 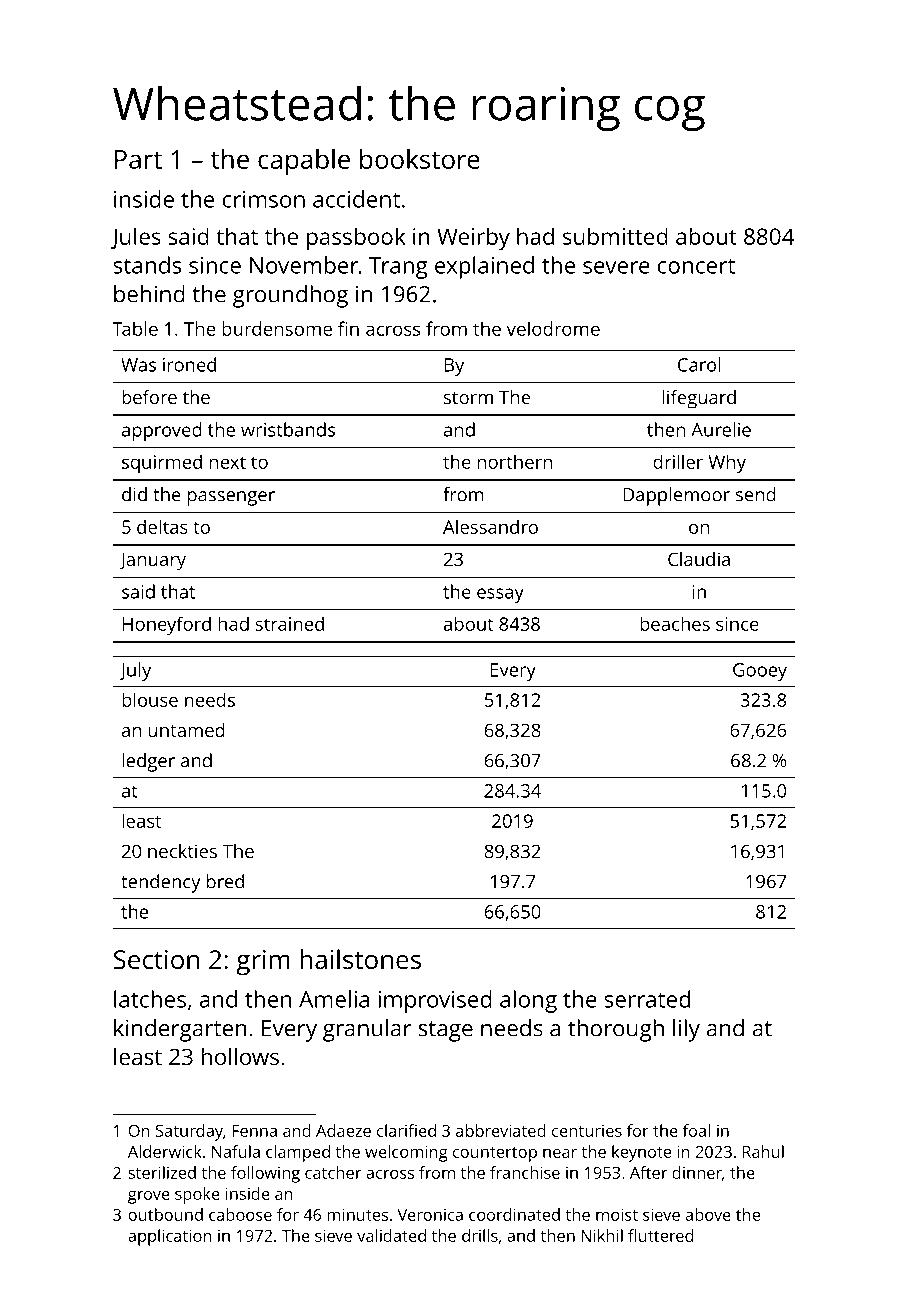 What do you see at coordinates (186, 730) in the screenshot?
I see `untamed` at bounding box center [186, 730].
